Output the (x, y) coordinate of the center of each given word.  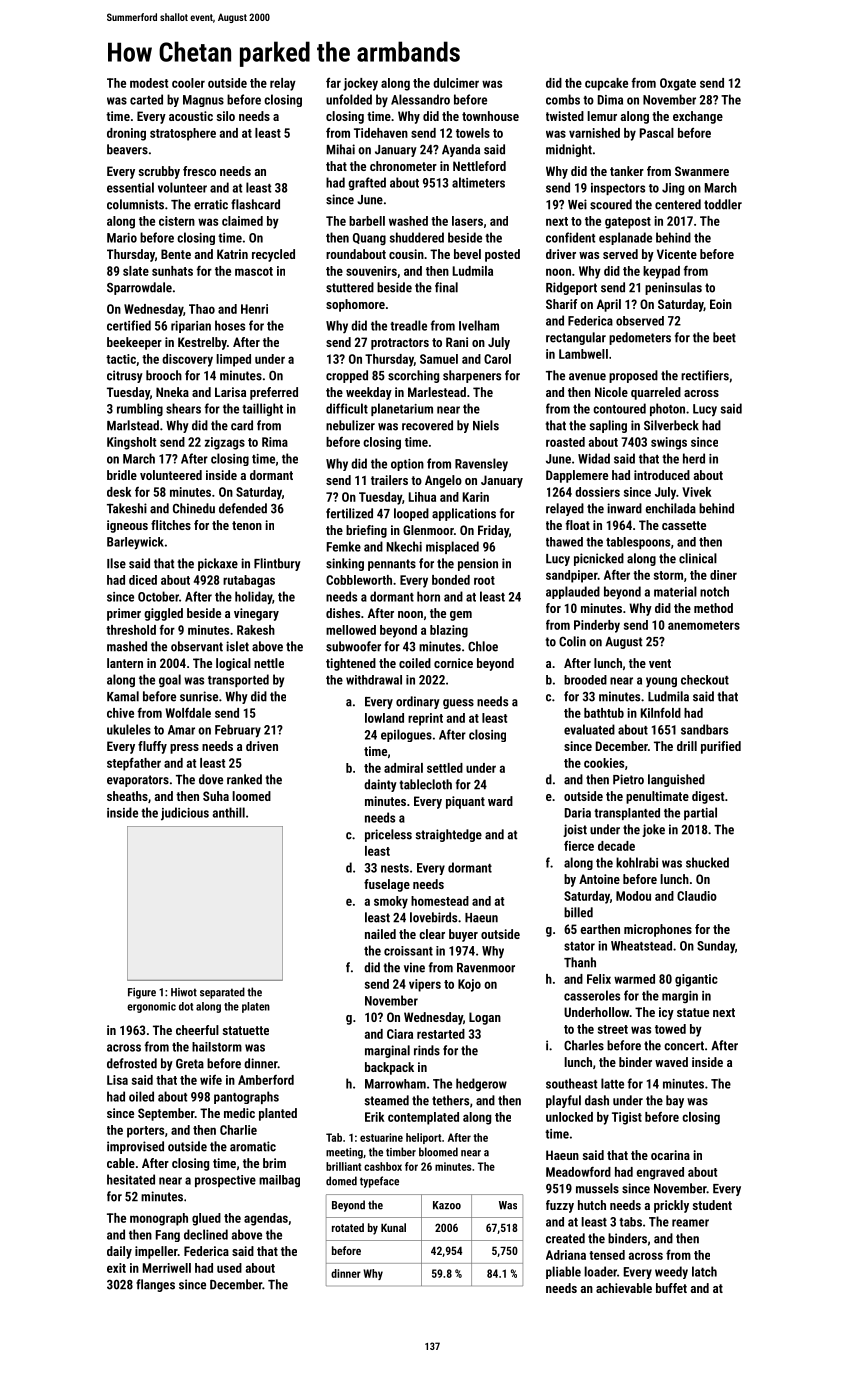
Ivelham (479, 325)
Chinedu (194, 508)
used (229, 1268)
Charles (584, 1045)
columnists (135, 204)
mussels (597, 1188)
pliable (563, 1272)
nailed (380, 934)
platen (256, 1007)
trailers (389, 480)
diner (723, 575)
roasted (565, 442)
